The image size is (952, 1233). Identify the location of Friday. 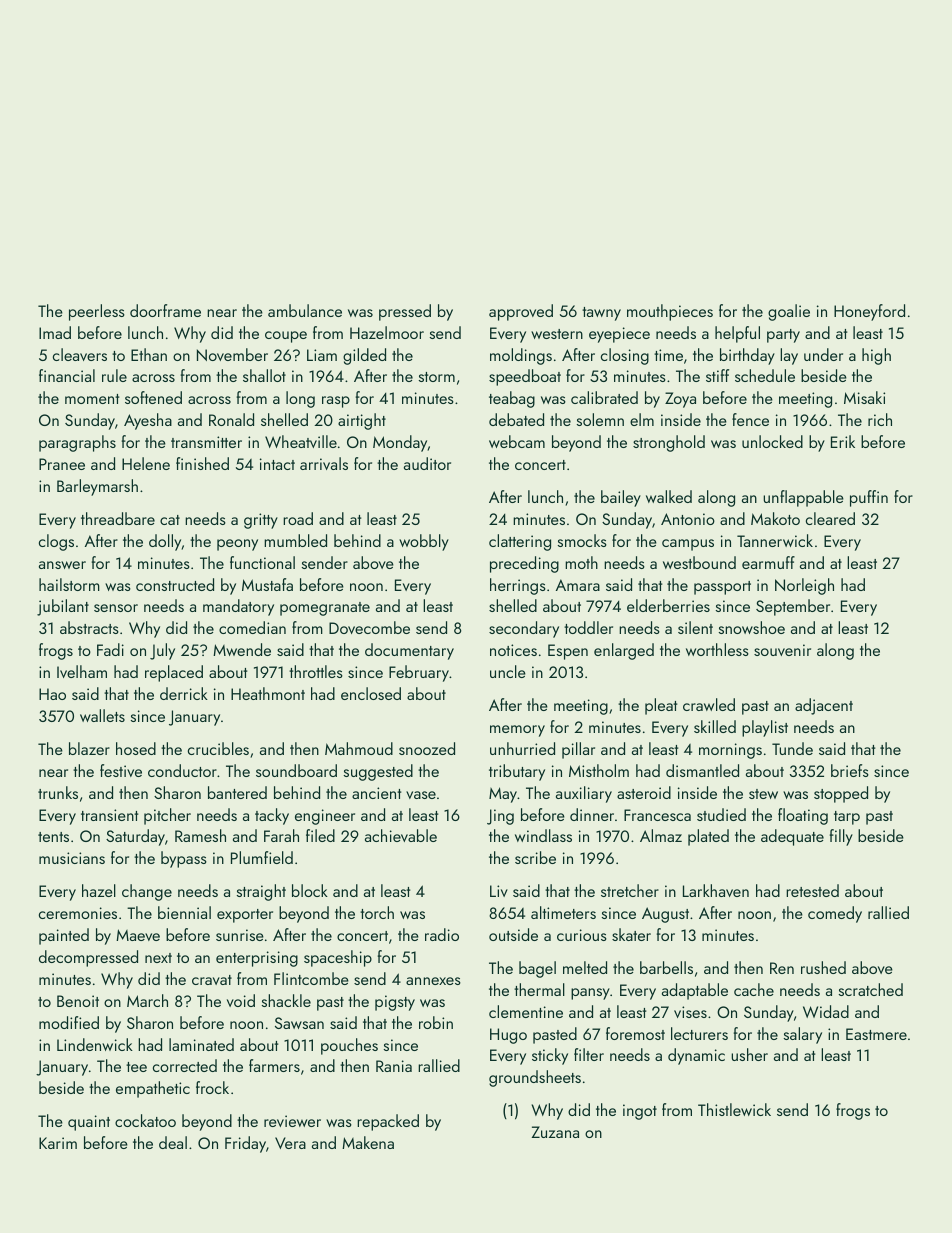
(245, 1144).
